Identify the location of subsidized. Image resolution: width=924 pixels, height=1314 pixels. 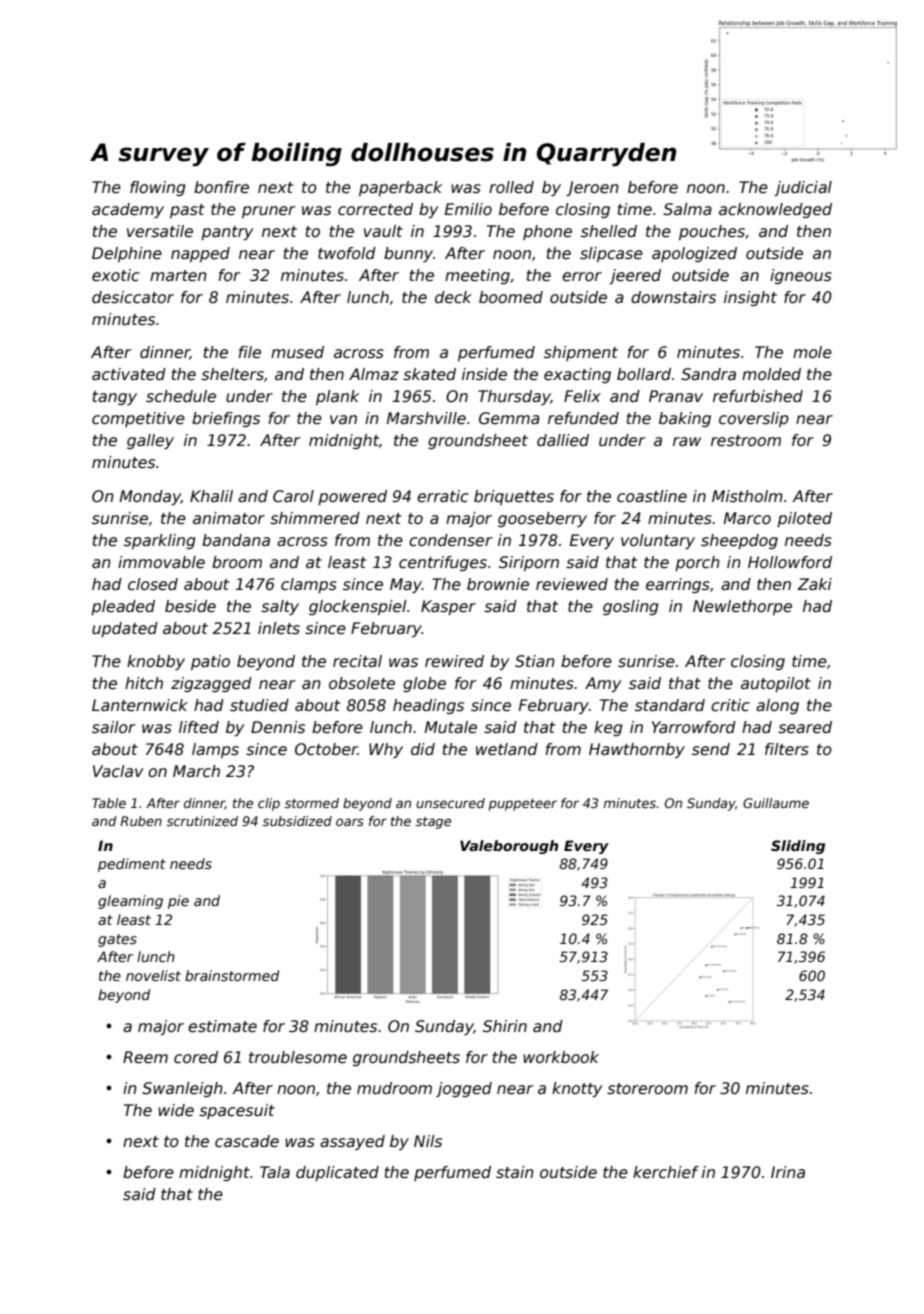
(297, 821).
